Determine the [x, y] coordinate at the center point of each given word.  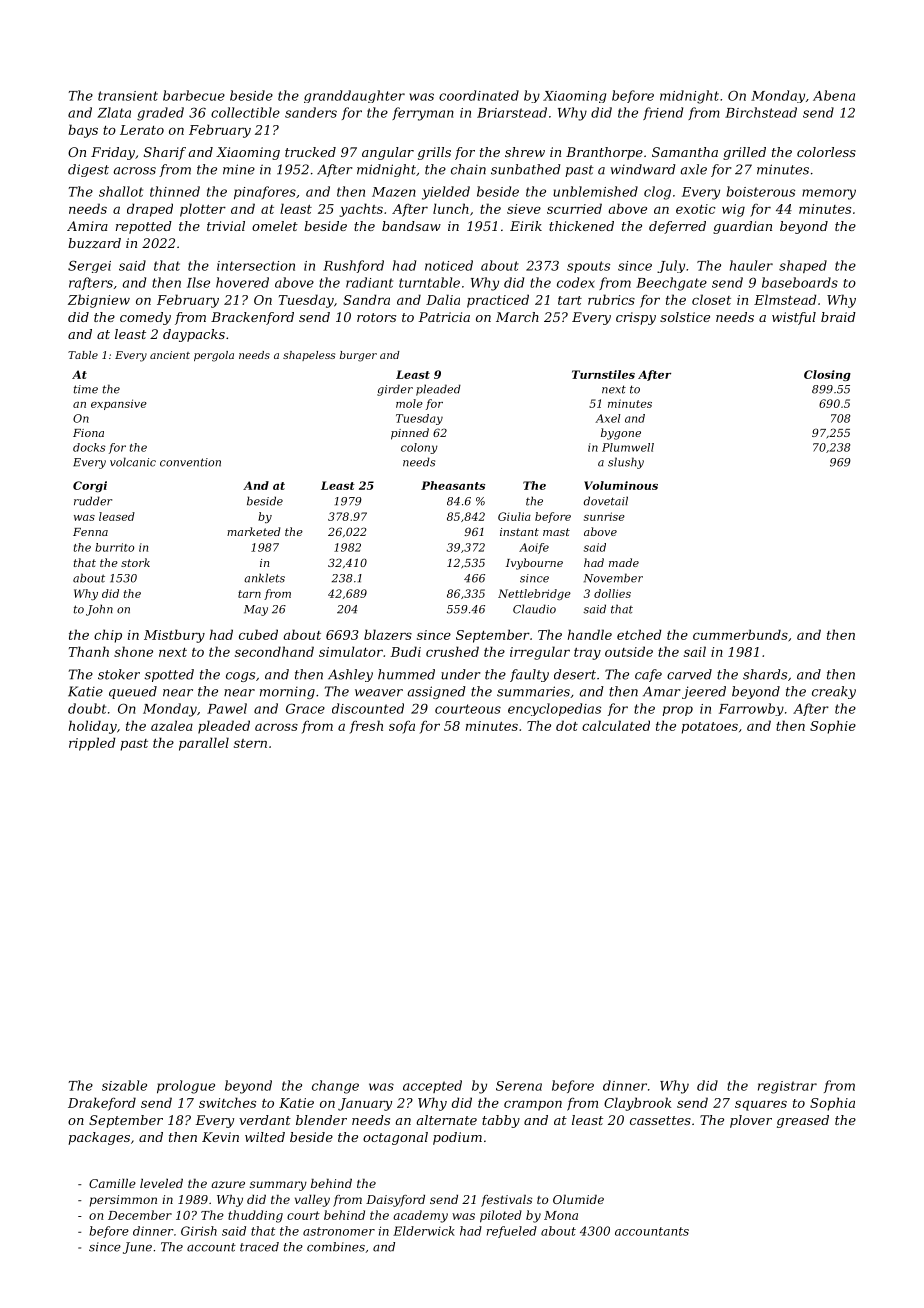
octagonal [395, 1138]
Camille [112, 1183]
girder [395, 390]
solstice [685, 317]
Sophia [832, 1104]
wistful [794, 318]
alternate [447, 1120]
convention [190, 462]
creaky [834, 692]
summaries [533, 691]
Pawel [227, 708]
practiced [498, 301]
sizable [124, 1085]
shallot [121, 191]
